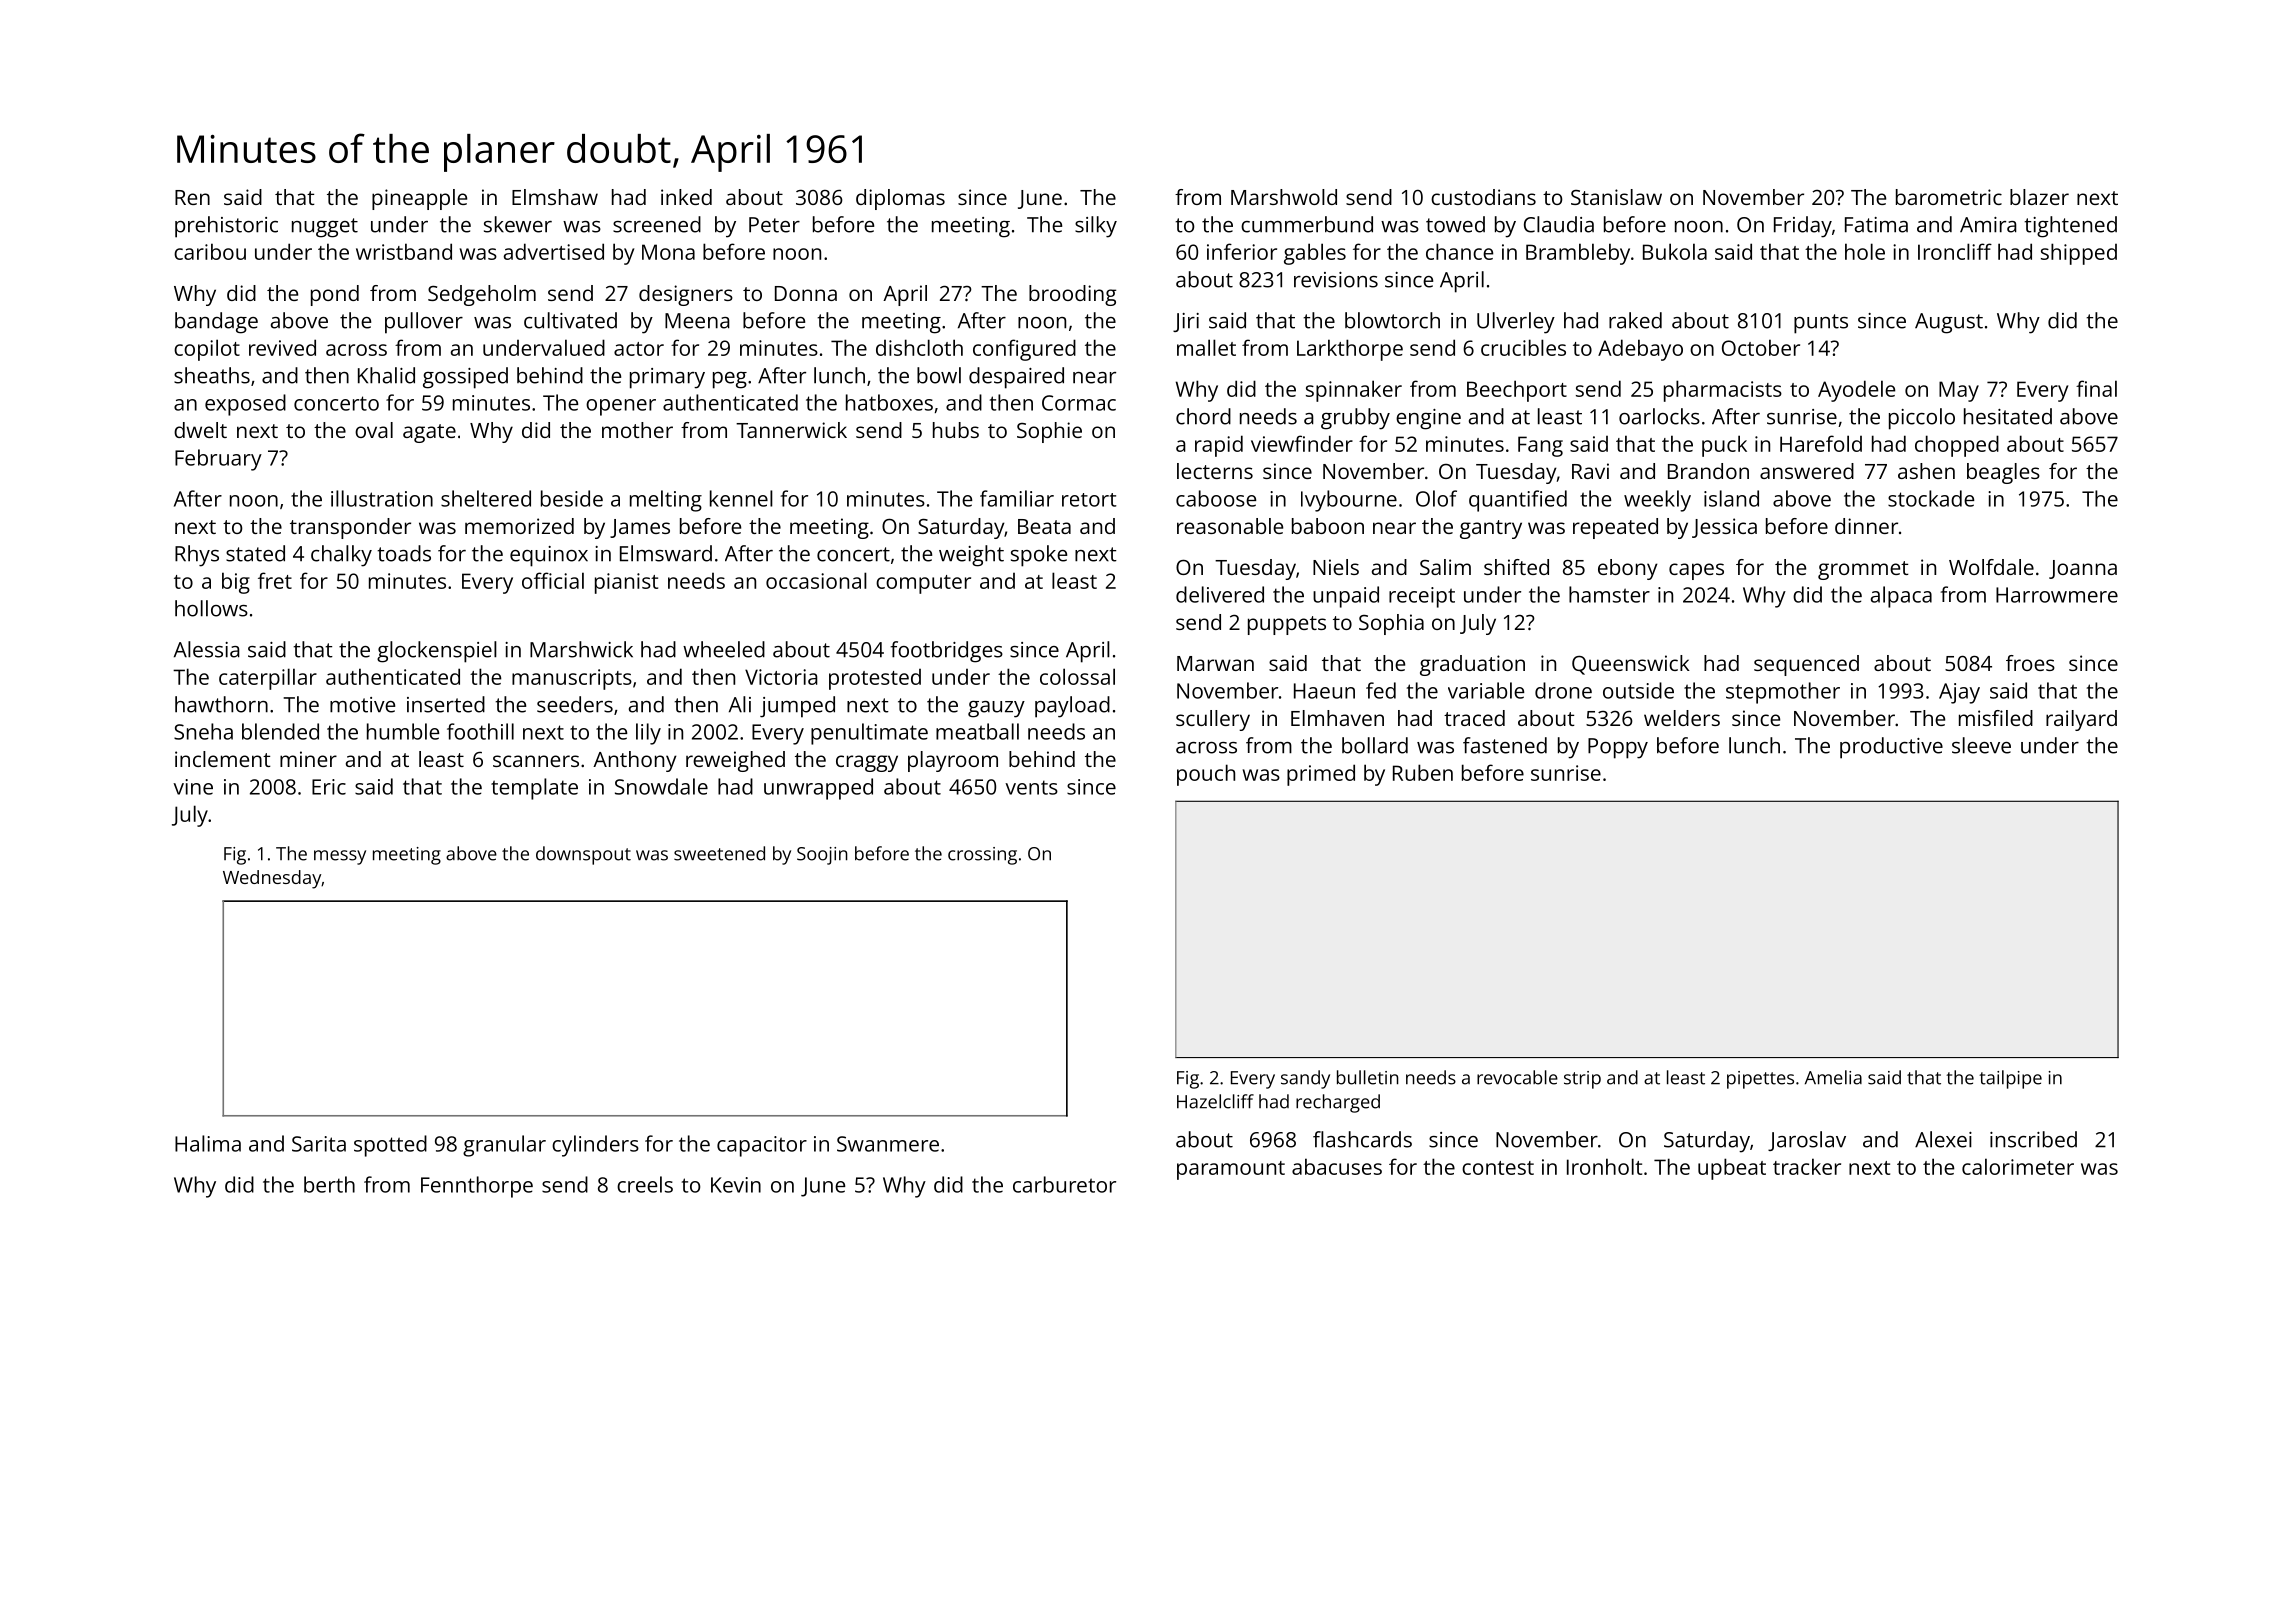 This screenshot has height=1620, width=2292. I want to click on blazer, so click(2039, 197).
